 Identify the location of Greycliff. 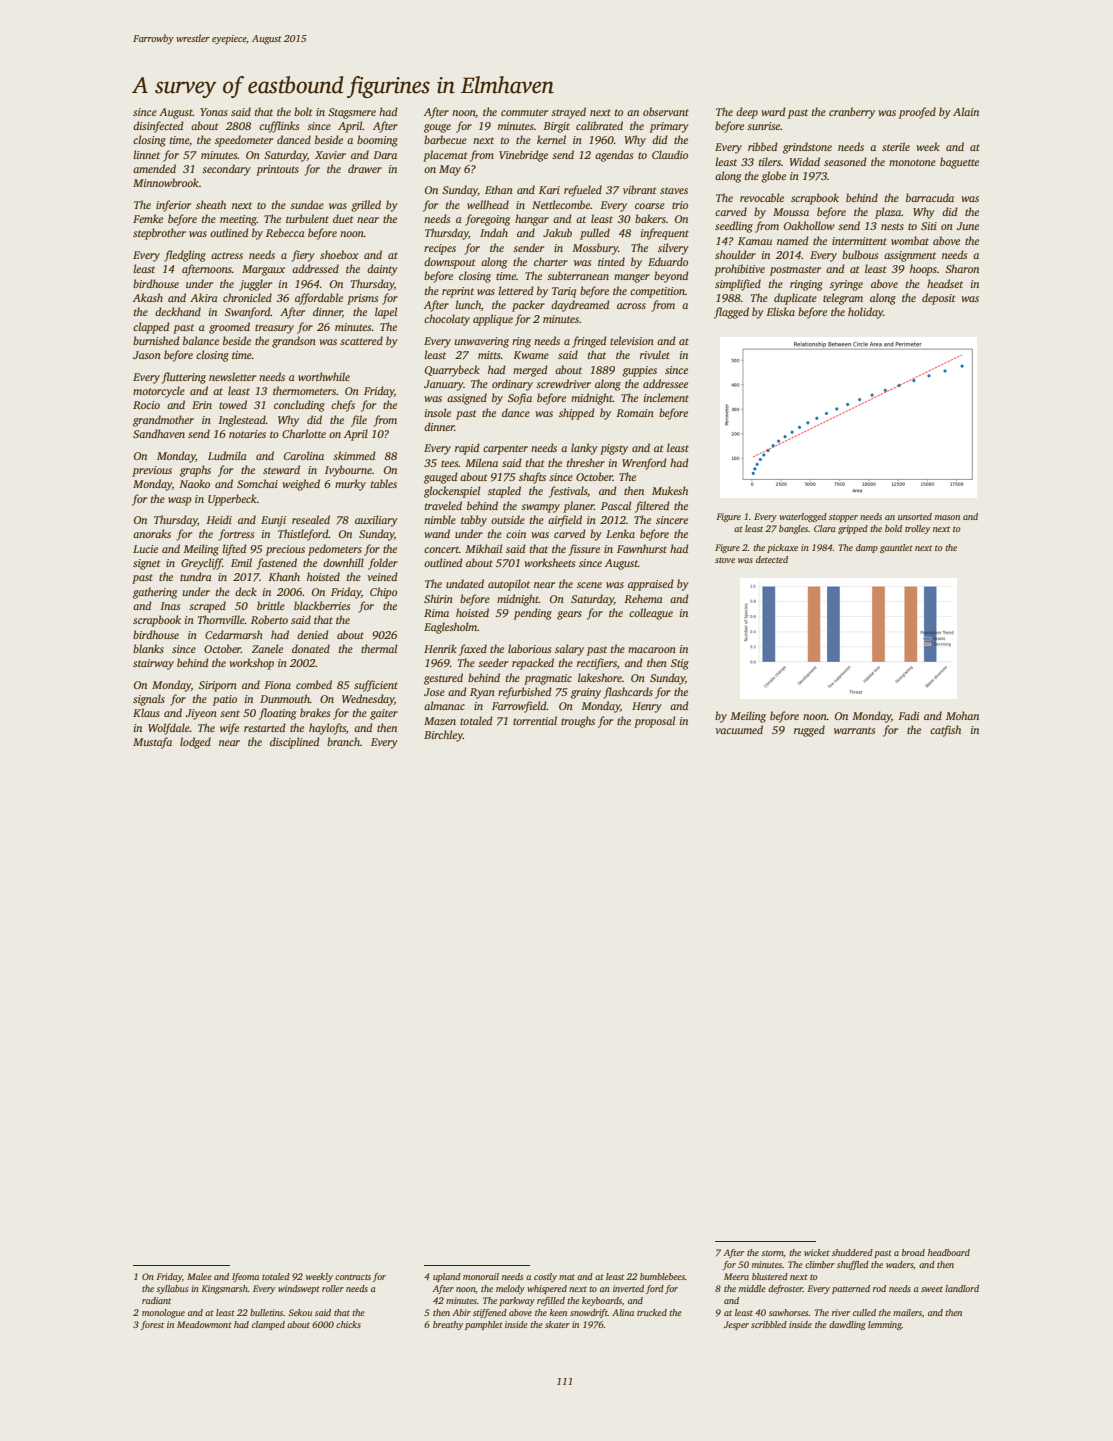
(202, 564).
